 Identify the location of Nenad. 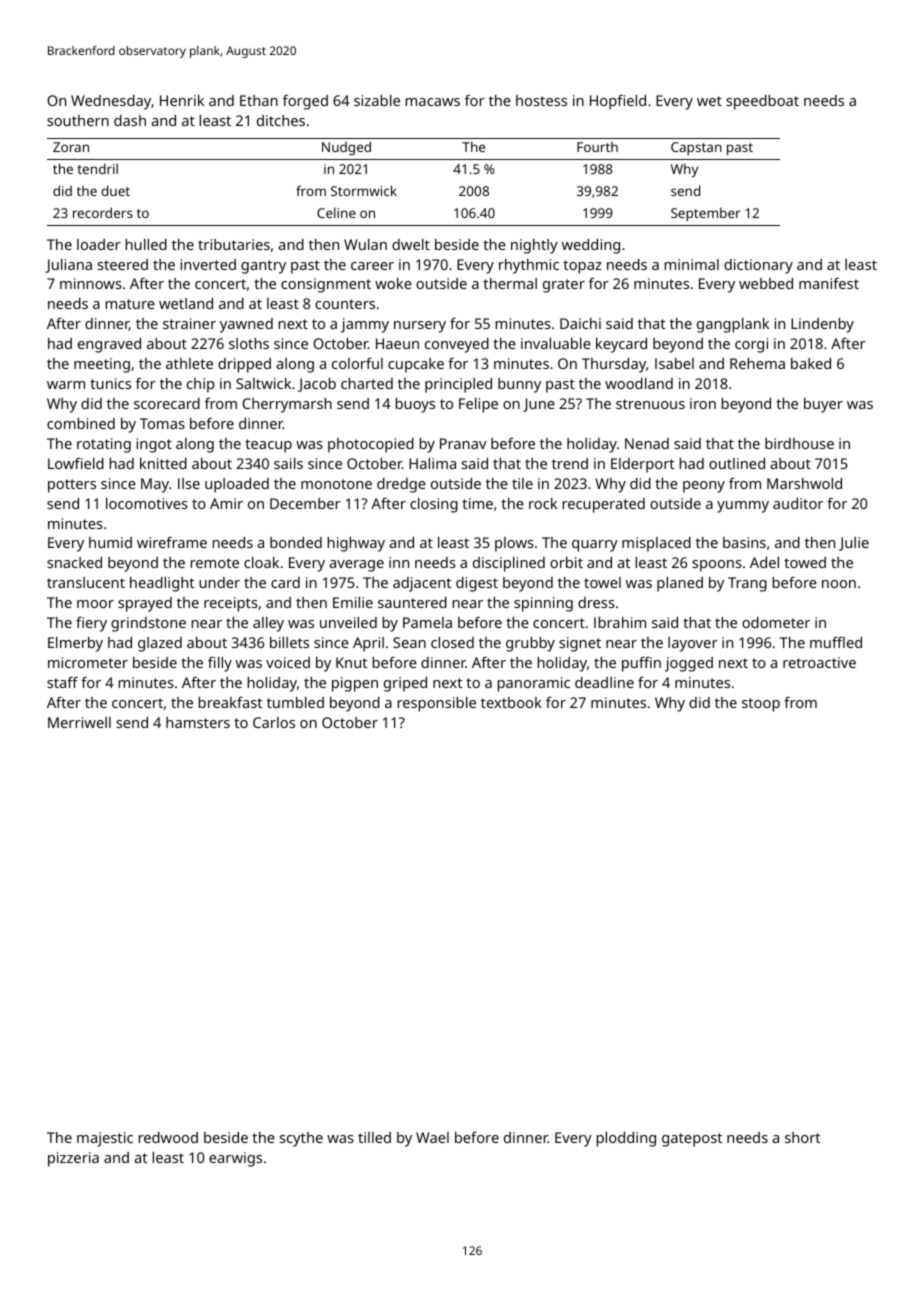
(647, 443).
